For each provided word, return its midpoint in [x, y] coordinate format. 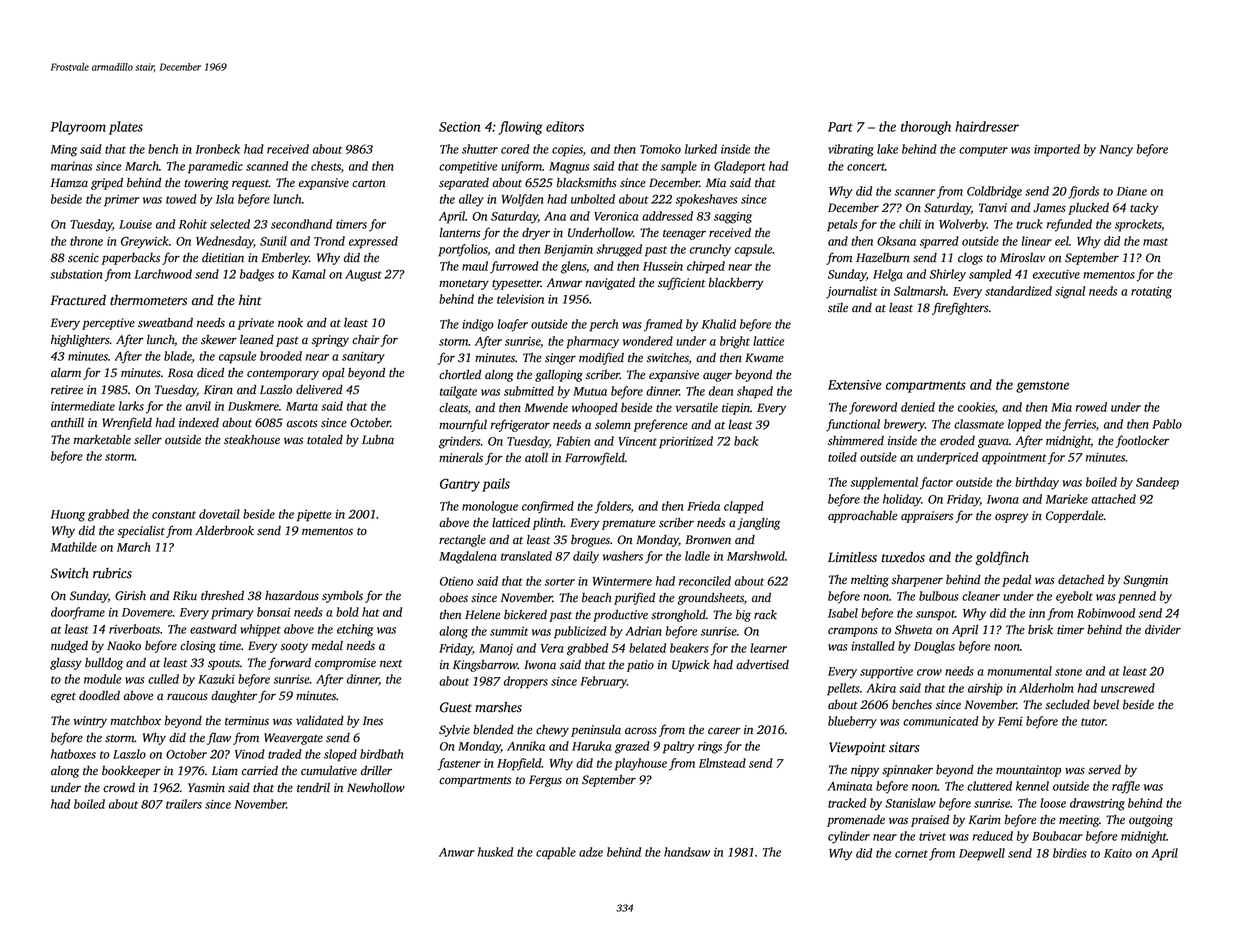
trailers [184, 804]
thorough [926, 128]
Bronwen [708, 540]
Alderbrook [224, 531]
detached [1081, 580]
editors [565, 126]
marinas [71, 166]
